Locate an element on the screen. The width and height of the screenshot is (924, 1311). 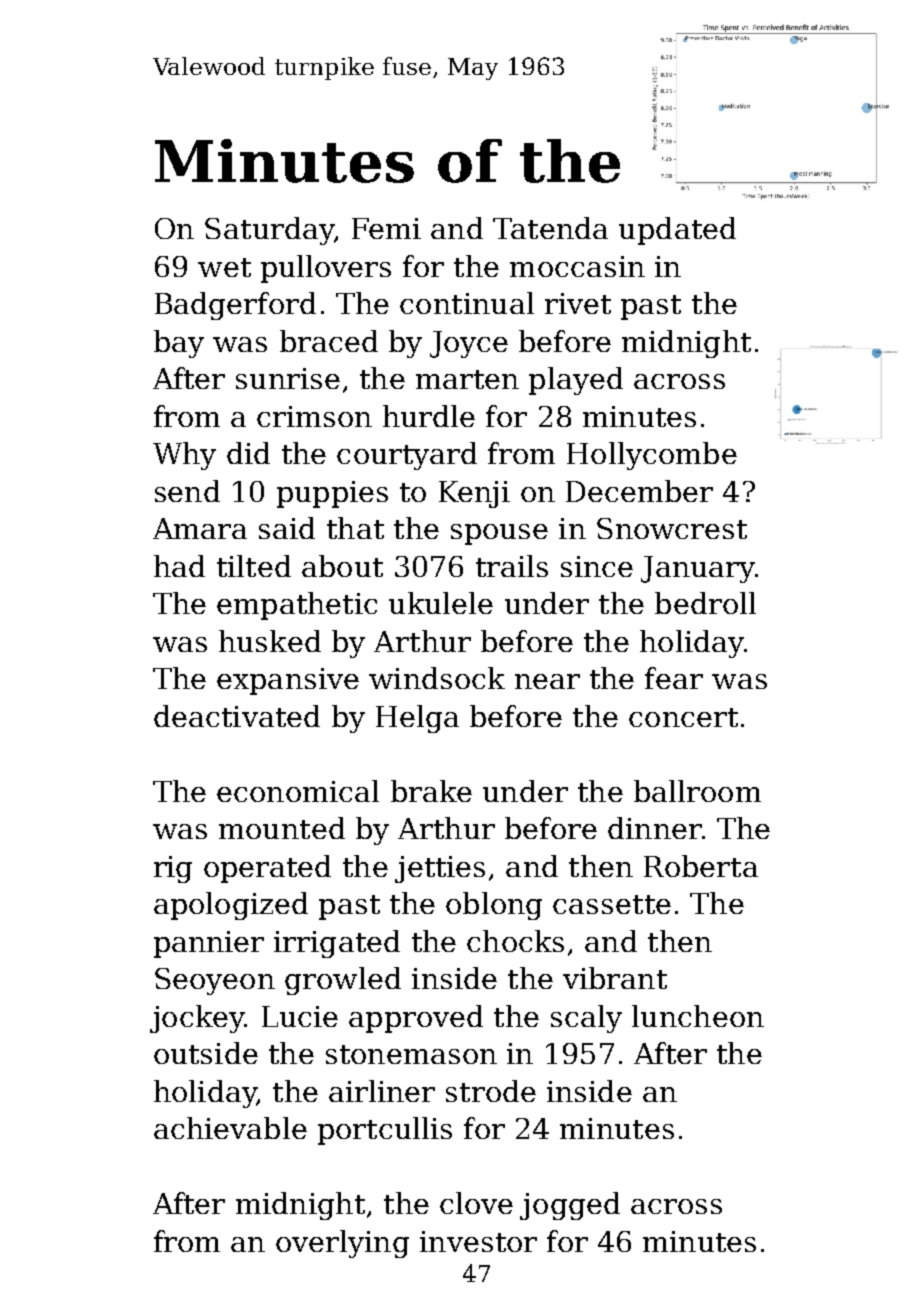
Roberta is located at coordinates (701, 866).
